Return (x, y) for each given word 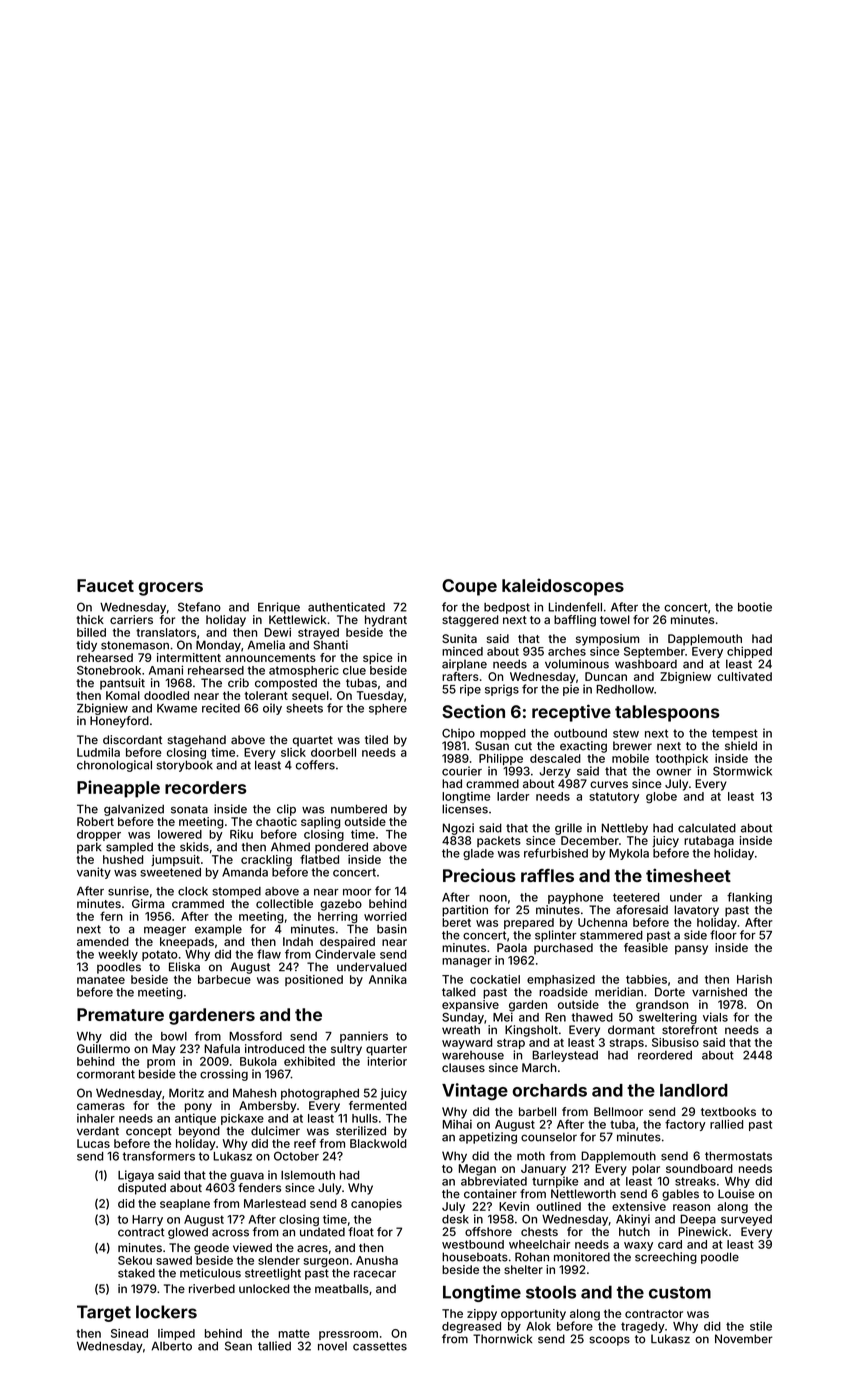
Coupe (469, 587)
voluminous (577, 664)
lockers (166, 1312)
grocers (170, 589)
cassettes (380, 1346)
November (744, 1339)
